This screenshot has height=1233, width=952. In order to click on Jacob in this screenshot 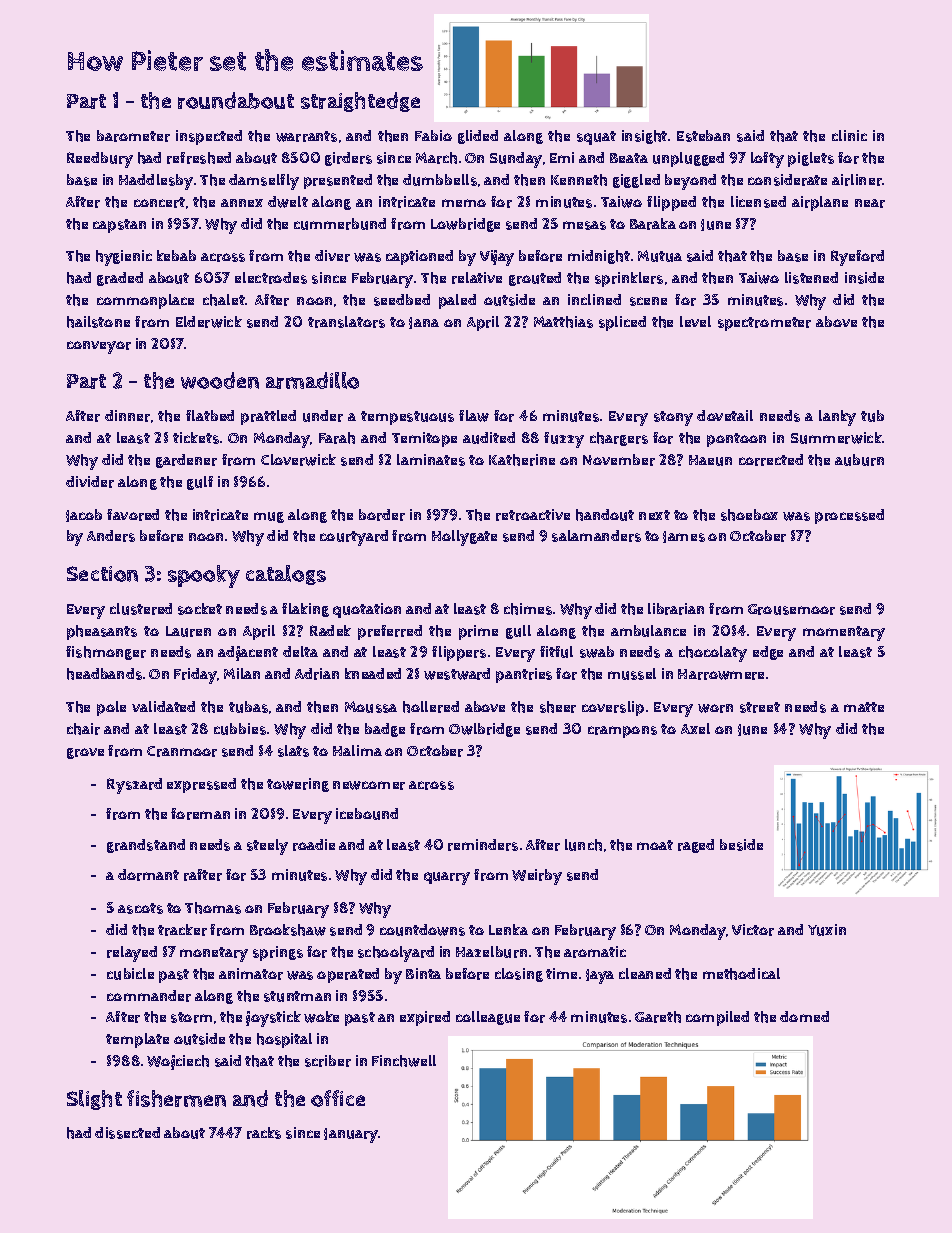, I will do `click(84, 515)`.
